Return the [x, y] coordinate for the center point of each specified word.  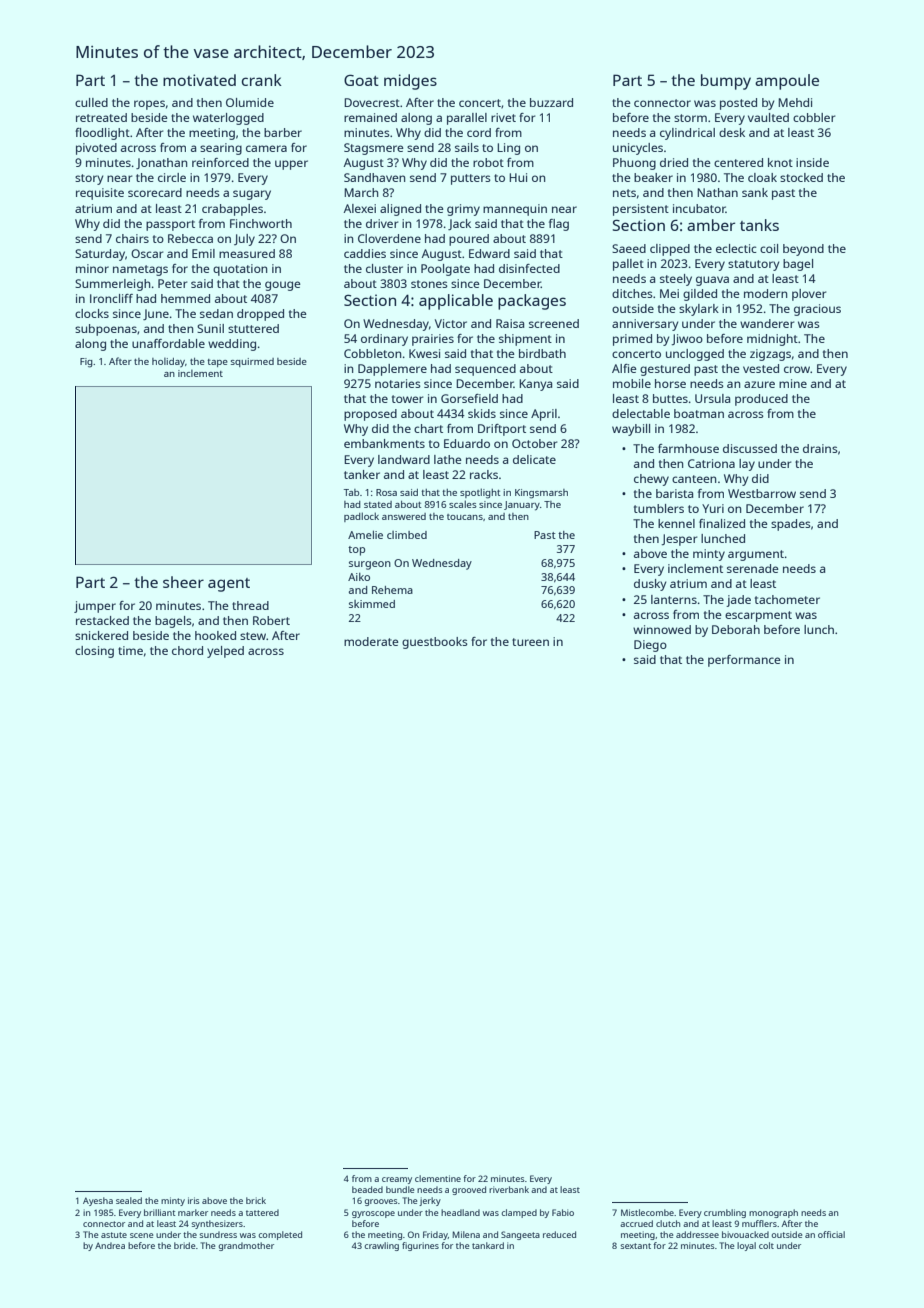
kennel [676, 523]
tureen [530, 642]
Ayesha [98, 1201]
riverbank [509, 1189]
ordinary [384, 340]
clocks [92, 313]
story [89, 179]
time [130, 650]
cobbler [814, 117]
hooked [215, 635]
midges [410, 82]
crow [797, 369]
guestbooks [435, 643]
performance [744, 661]
